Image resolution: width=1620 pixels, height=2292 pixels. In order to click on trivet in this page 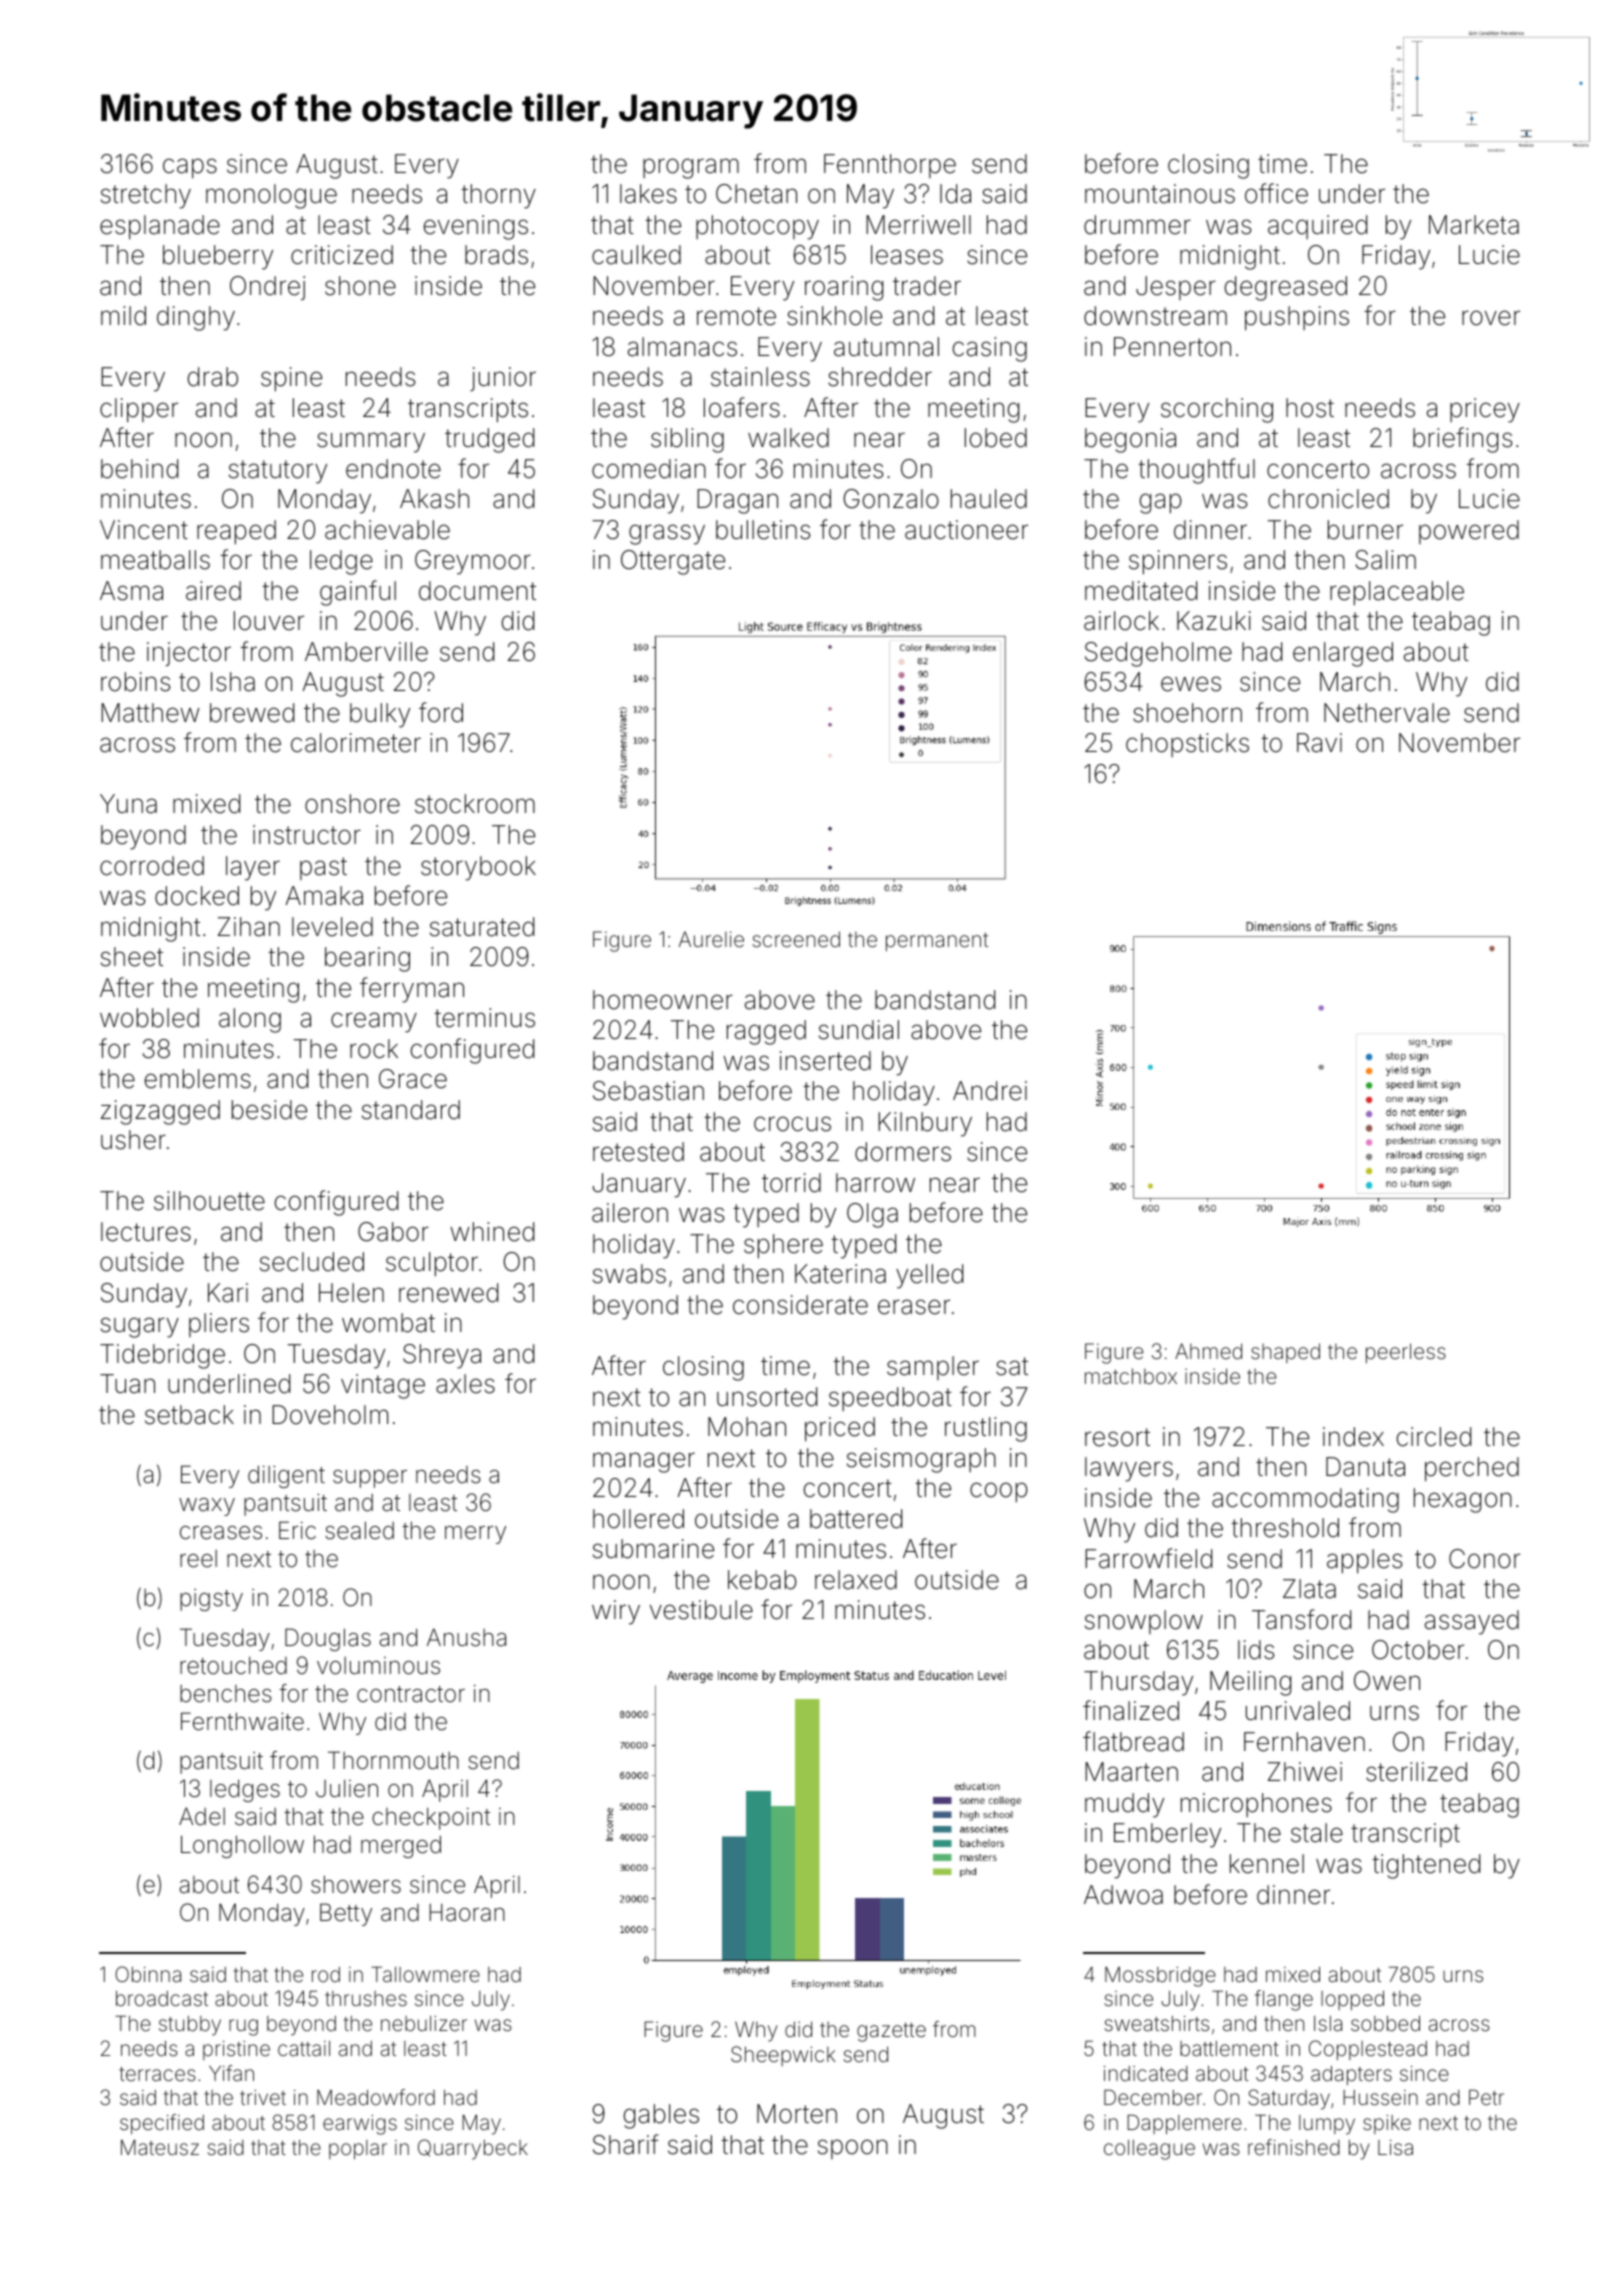, I will do `click(263, 2097)`.
